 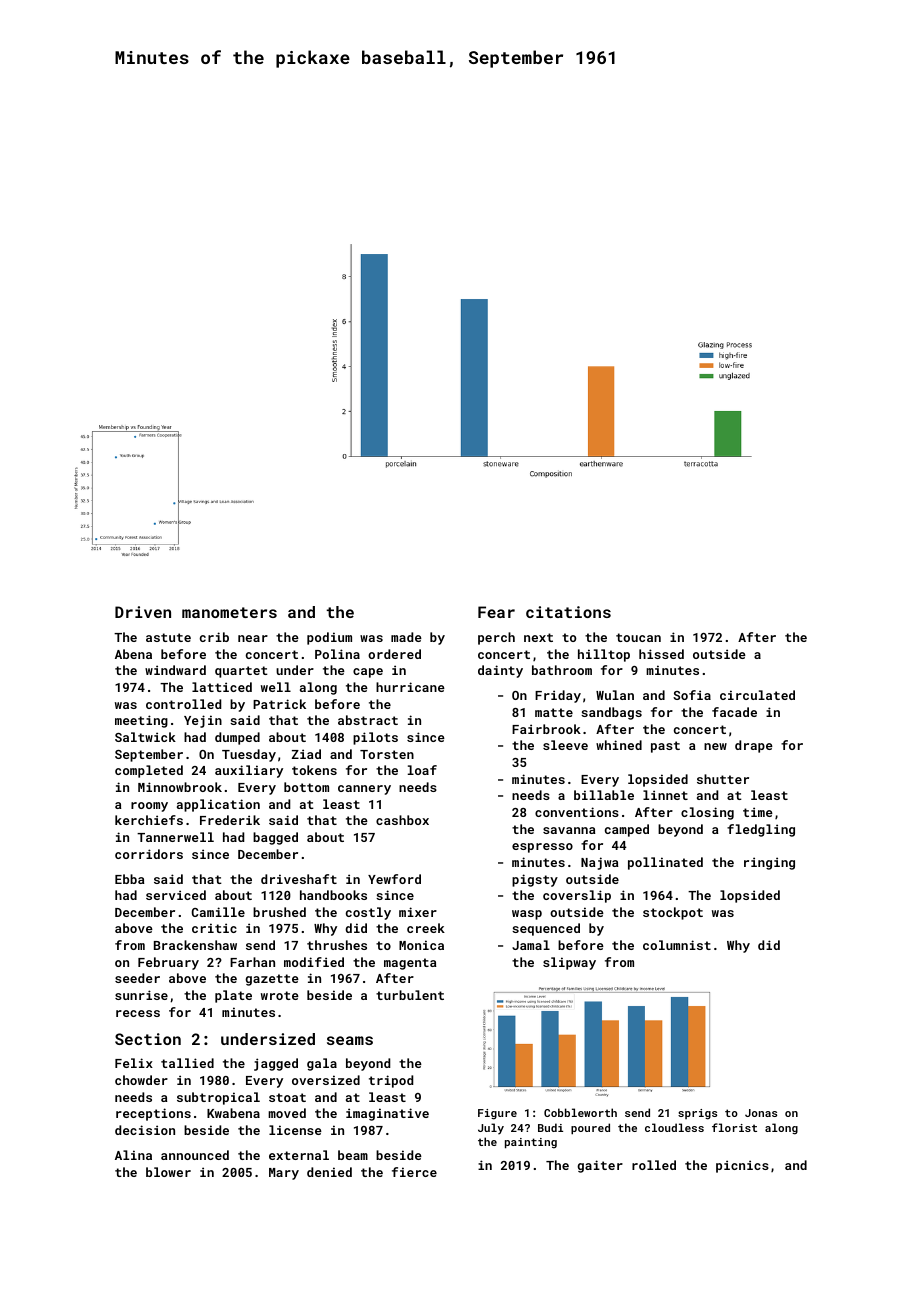 What do you see at coordinates (406, 637) in the screenshot?
I see `made` at bounding box center [406, 637].
